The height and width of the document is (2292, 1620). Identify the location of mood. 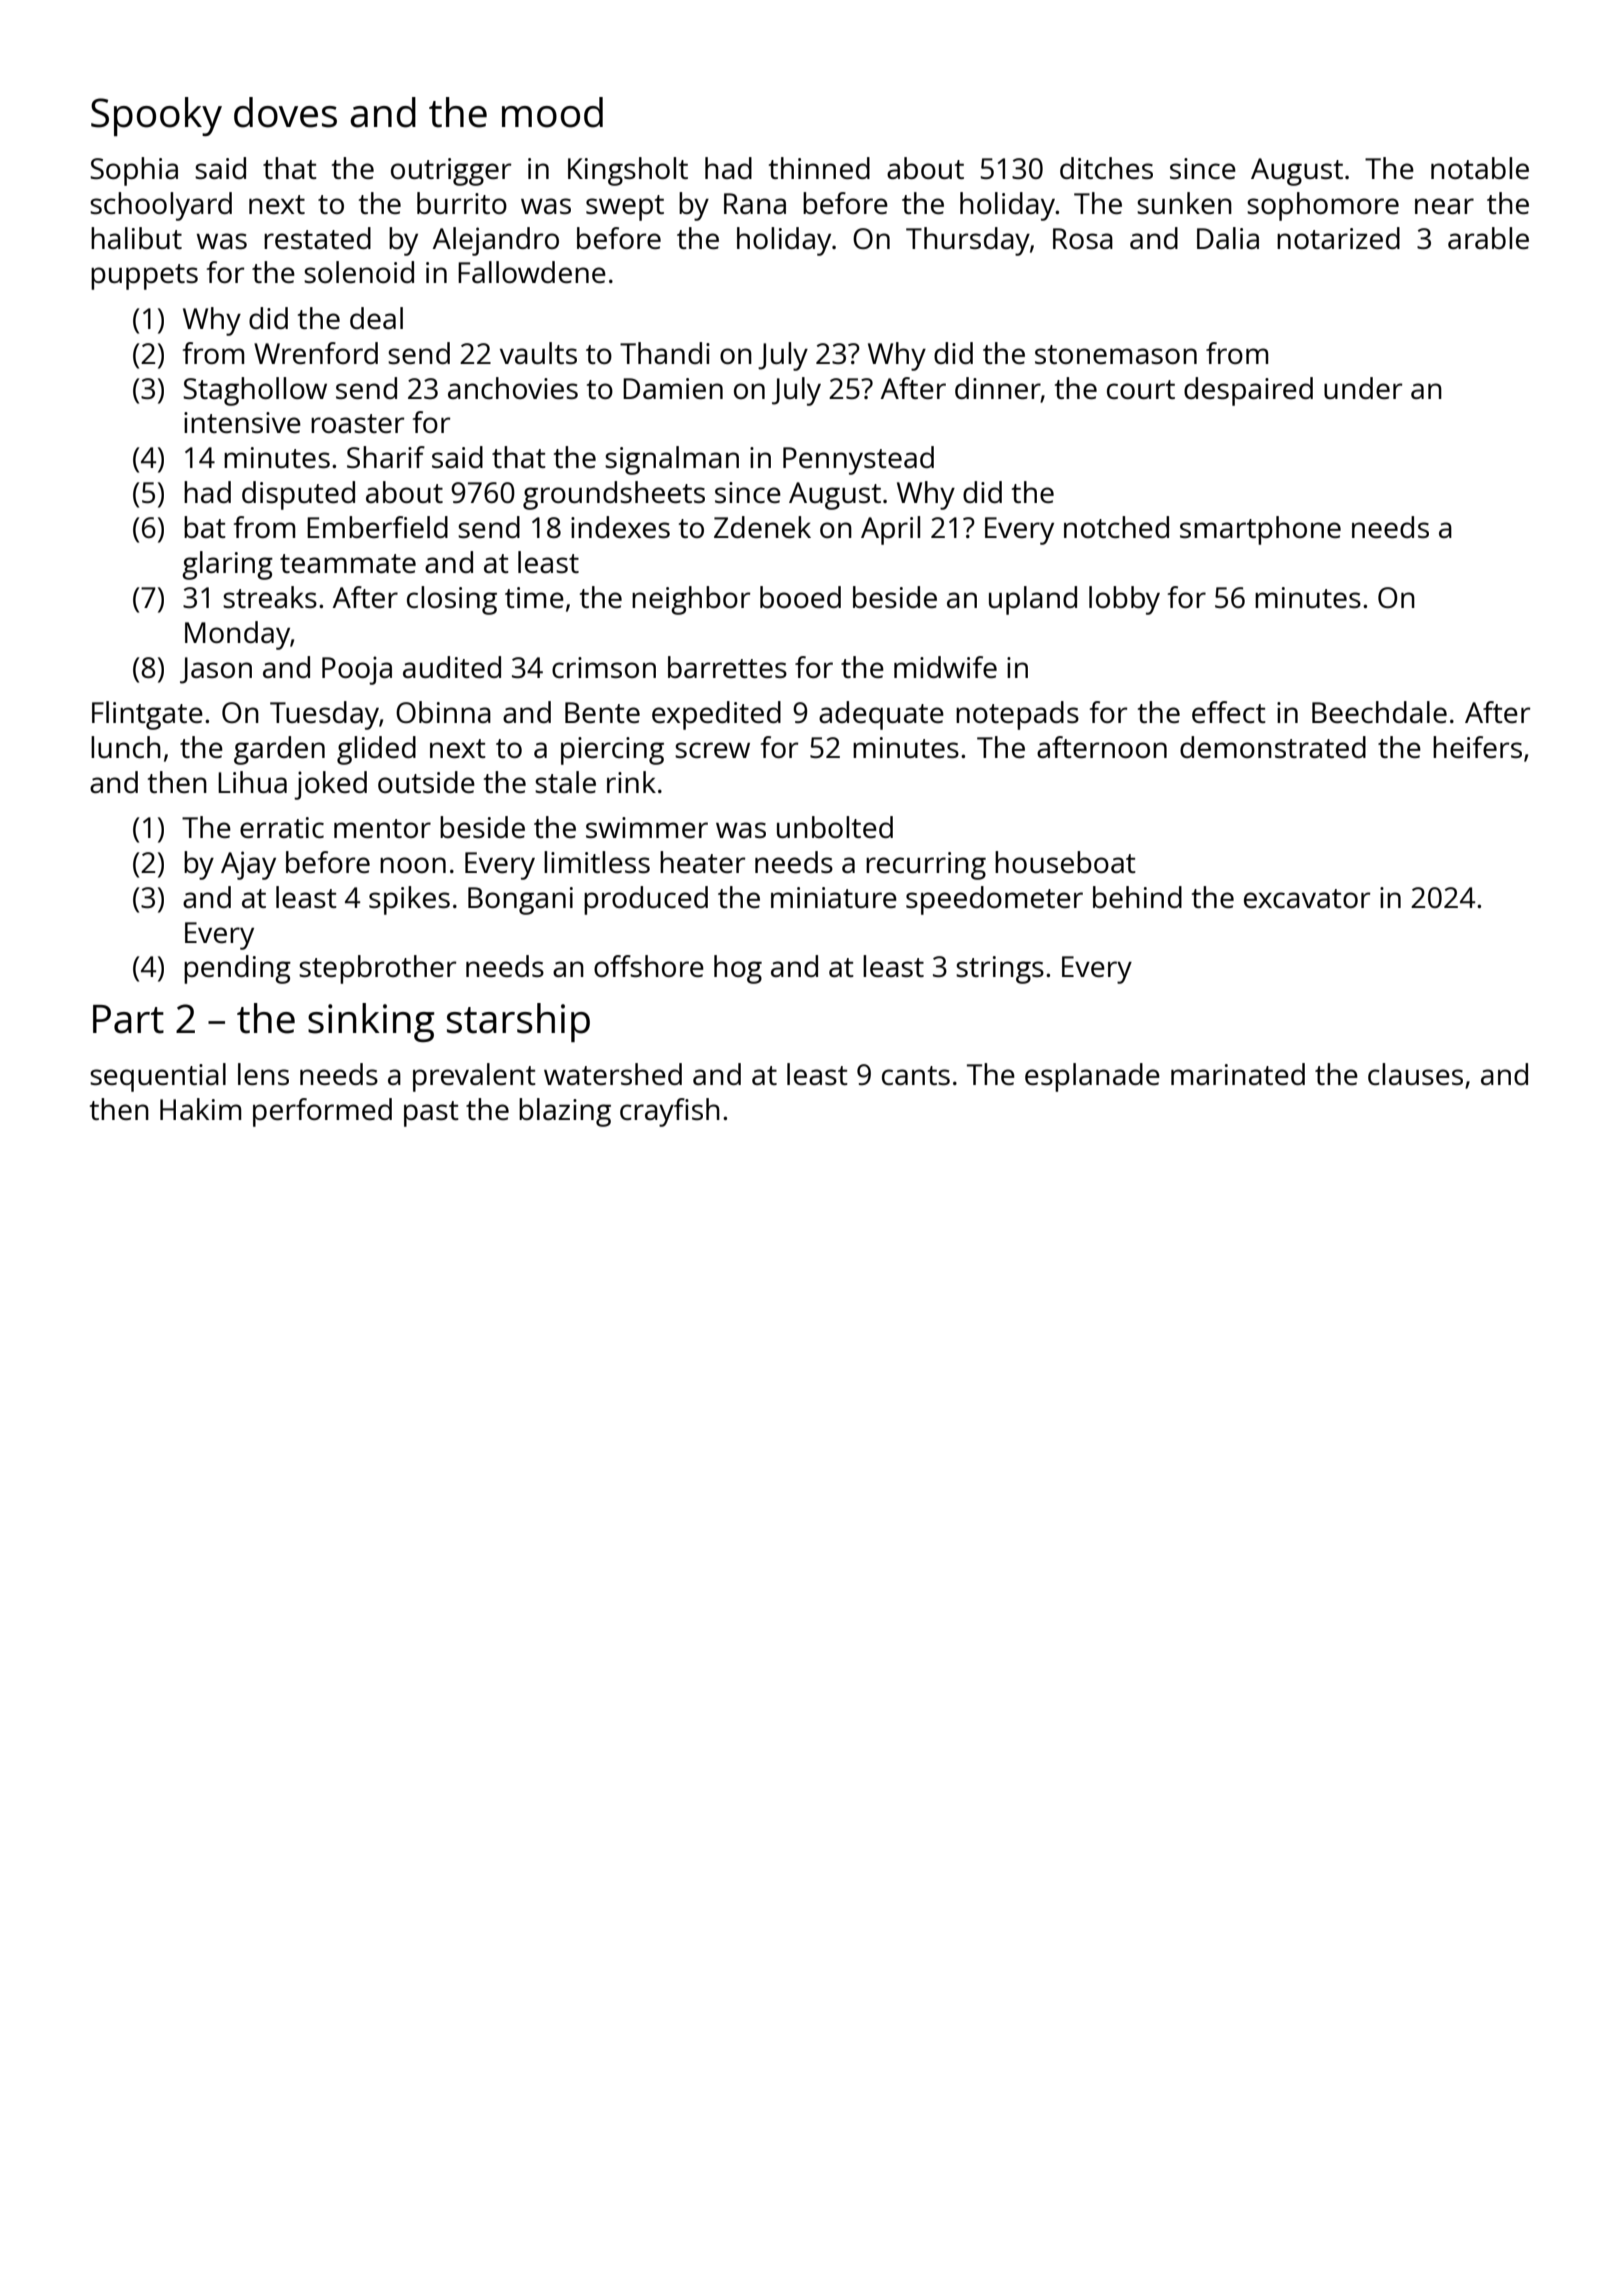
(552, 112).
